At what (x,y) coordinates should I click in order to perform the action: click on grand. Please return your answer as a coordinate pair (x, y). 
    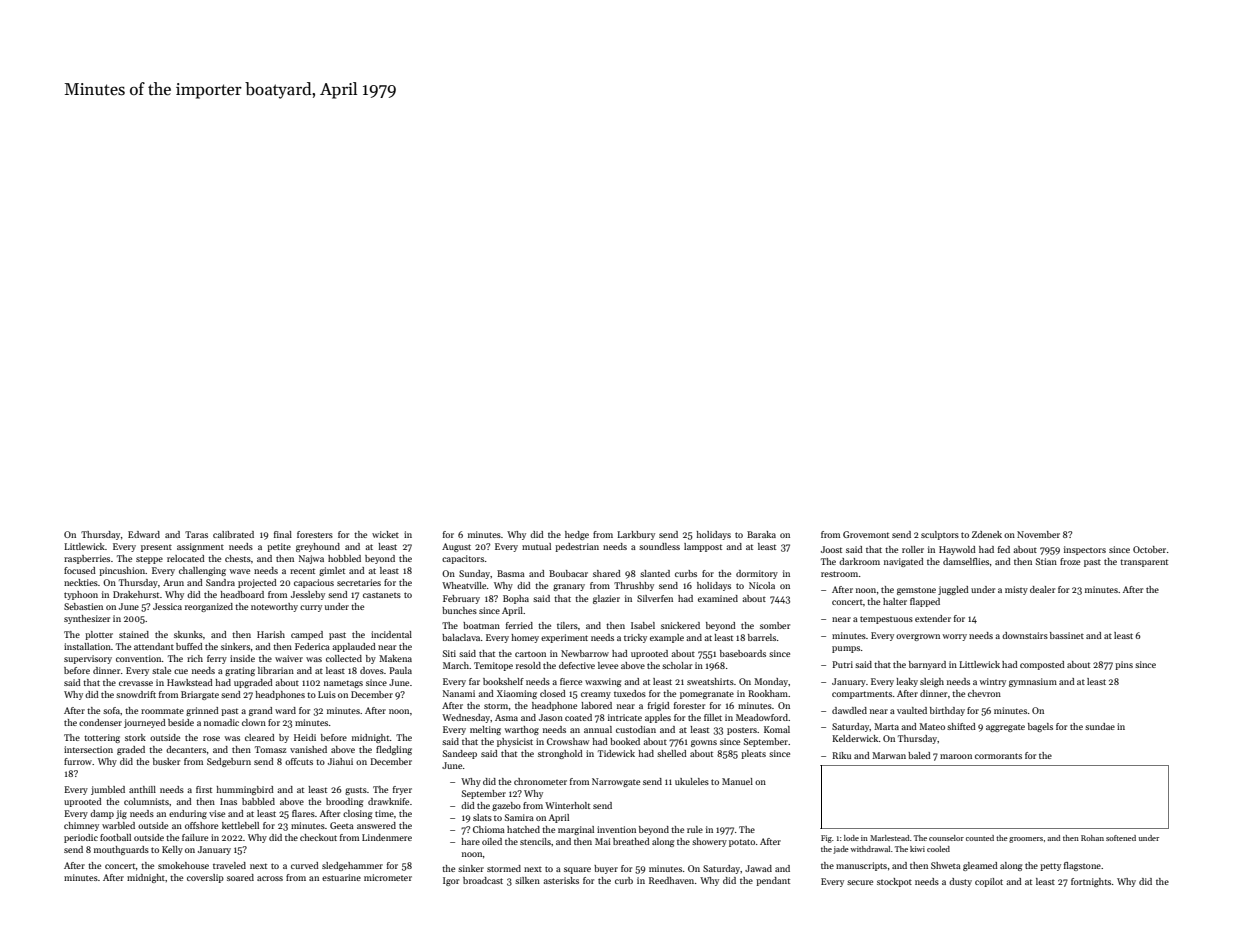
    Looking at the image, I should click on (261, 711).
